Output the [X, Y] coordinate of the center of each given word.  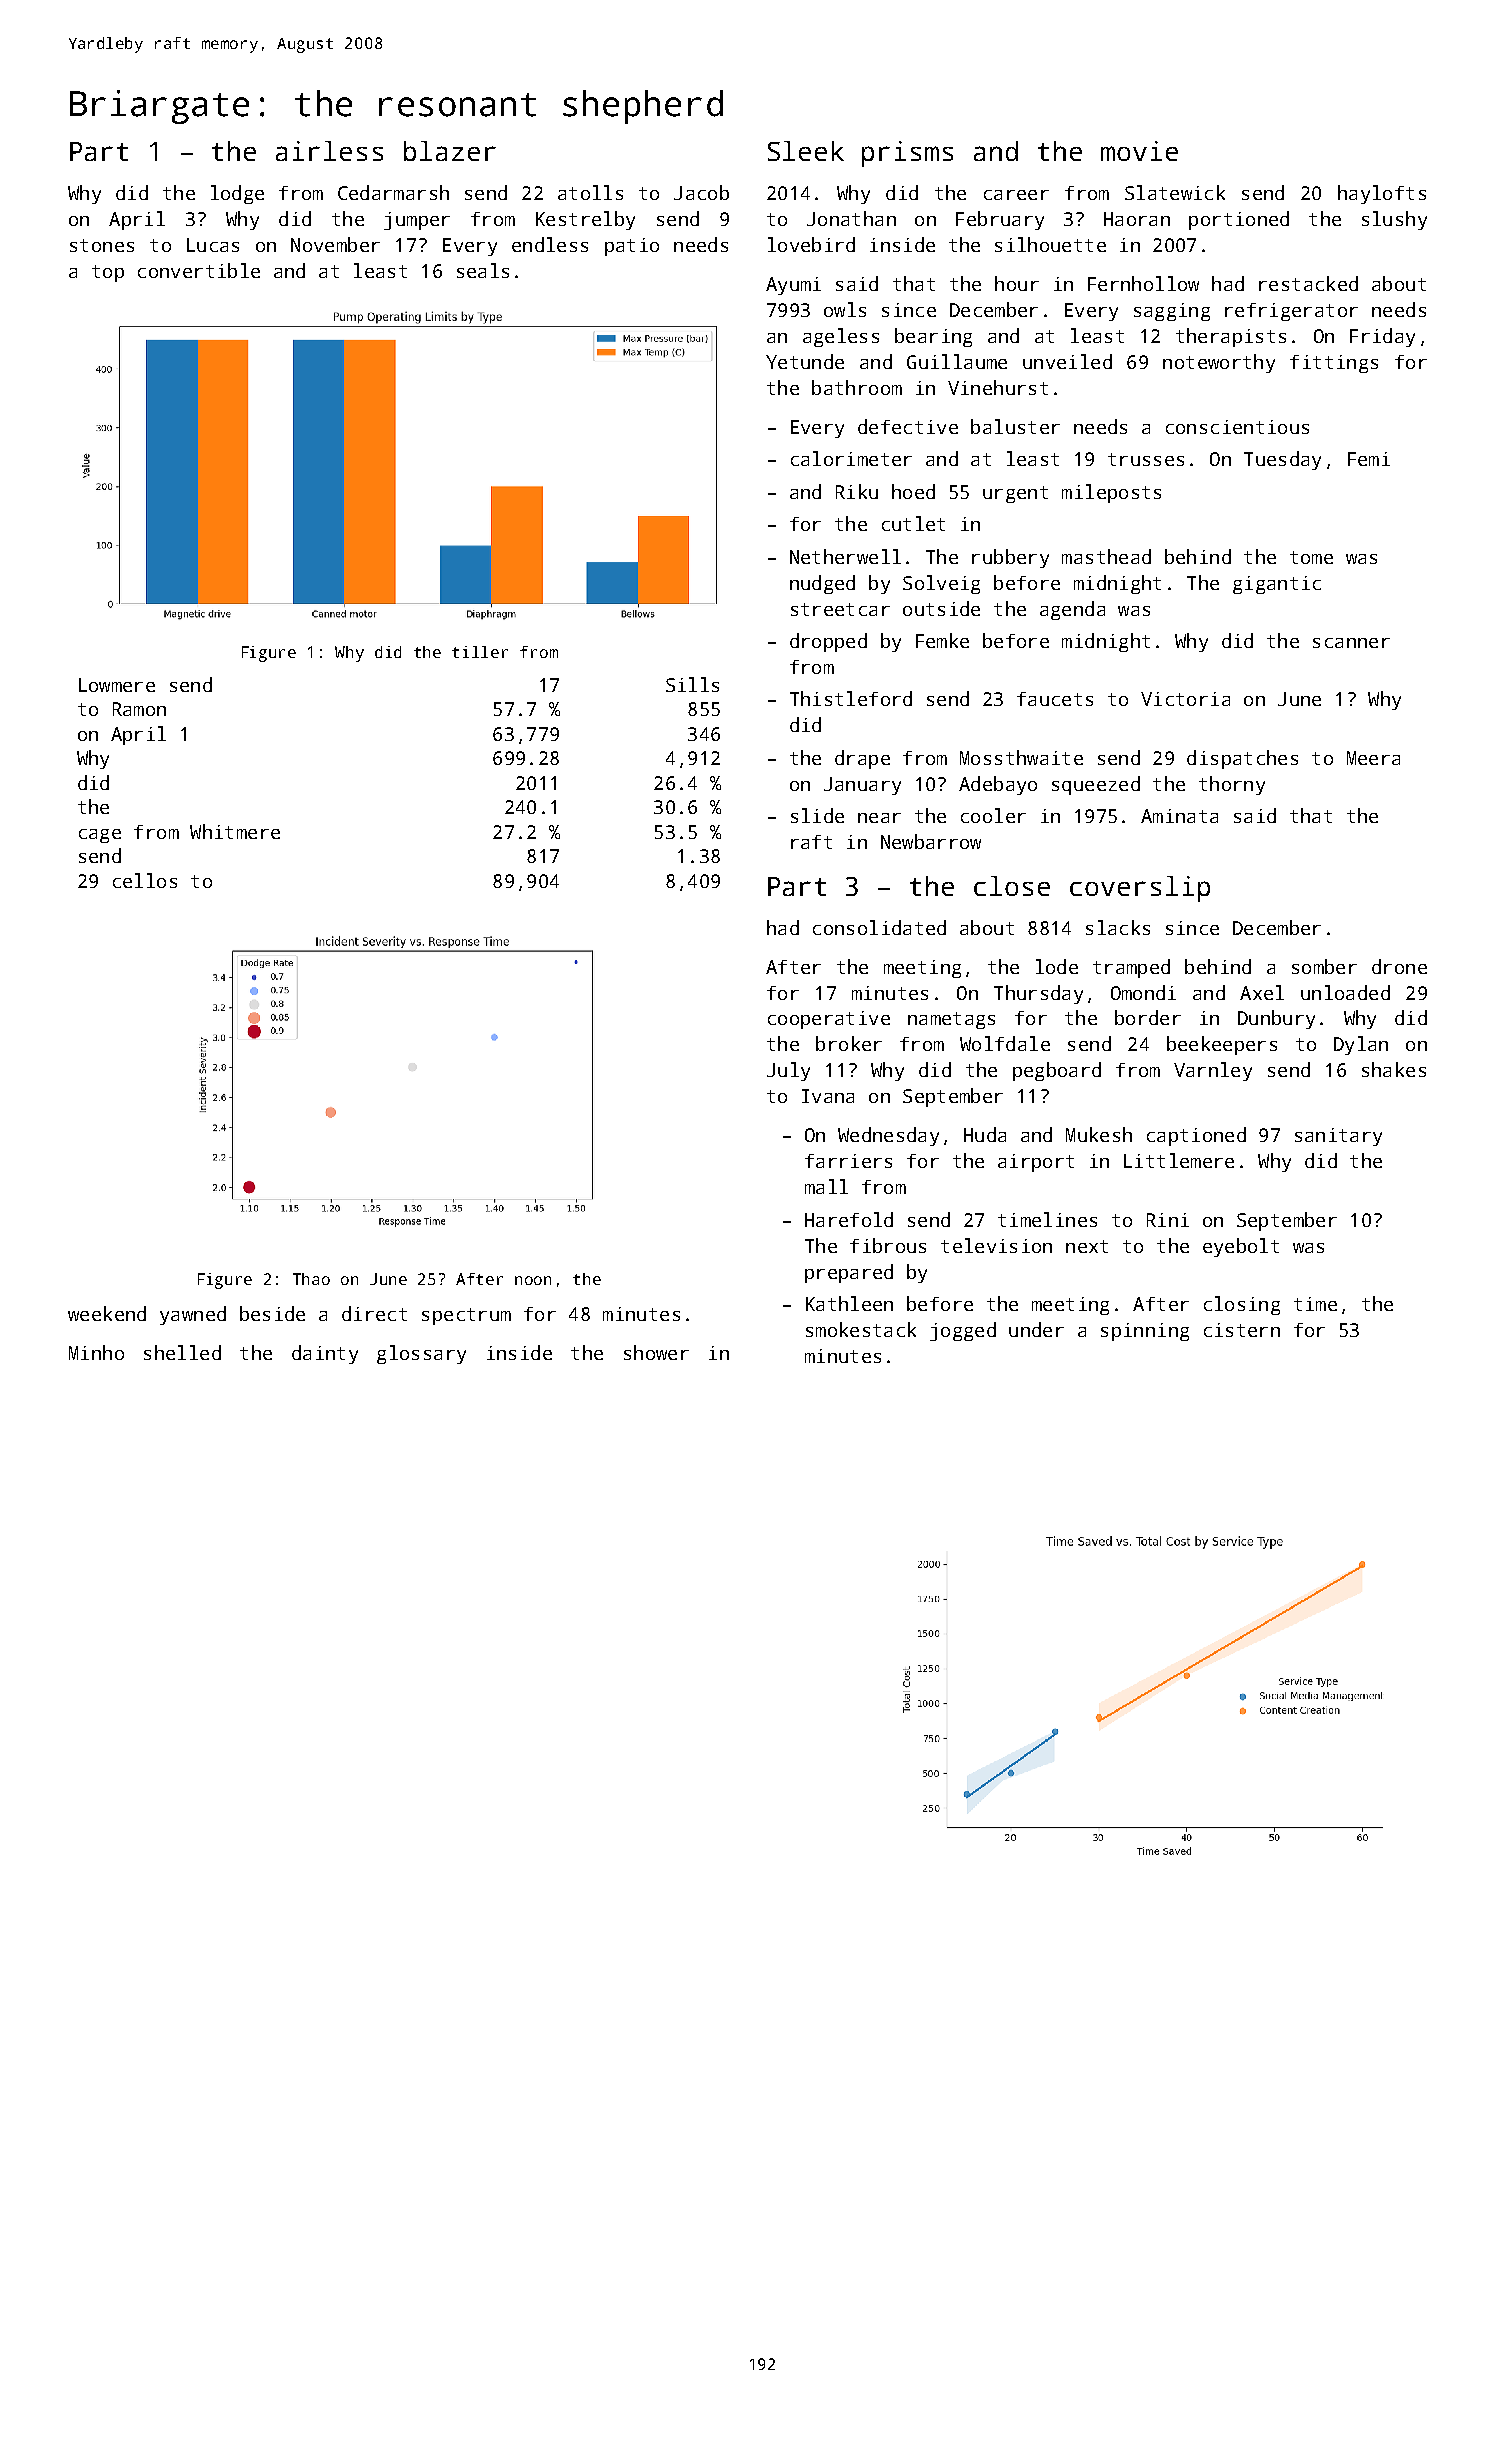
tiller [480, 652]
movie [1139, 151]
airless [329, 151]
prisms [907, 154]
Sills [692, 684]
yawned [193, 1315]
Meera [1373, 758]
